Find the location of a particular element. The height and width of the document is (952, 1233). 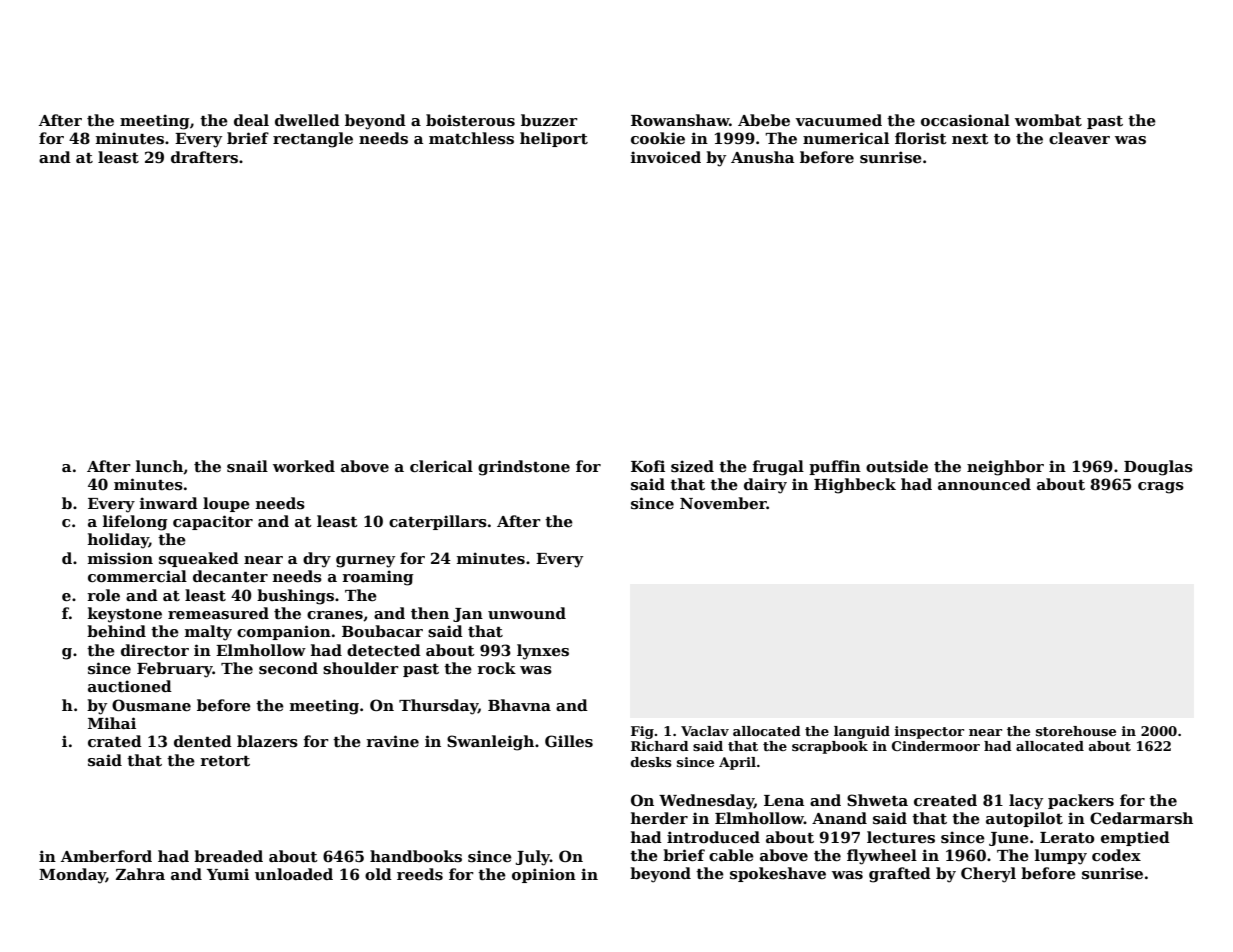

announced is located at coordinates (984, 484).
